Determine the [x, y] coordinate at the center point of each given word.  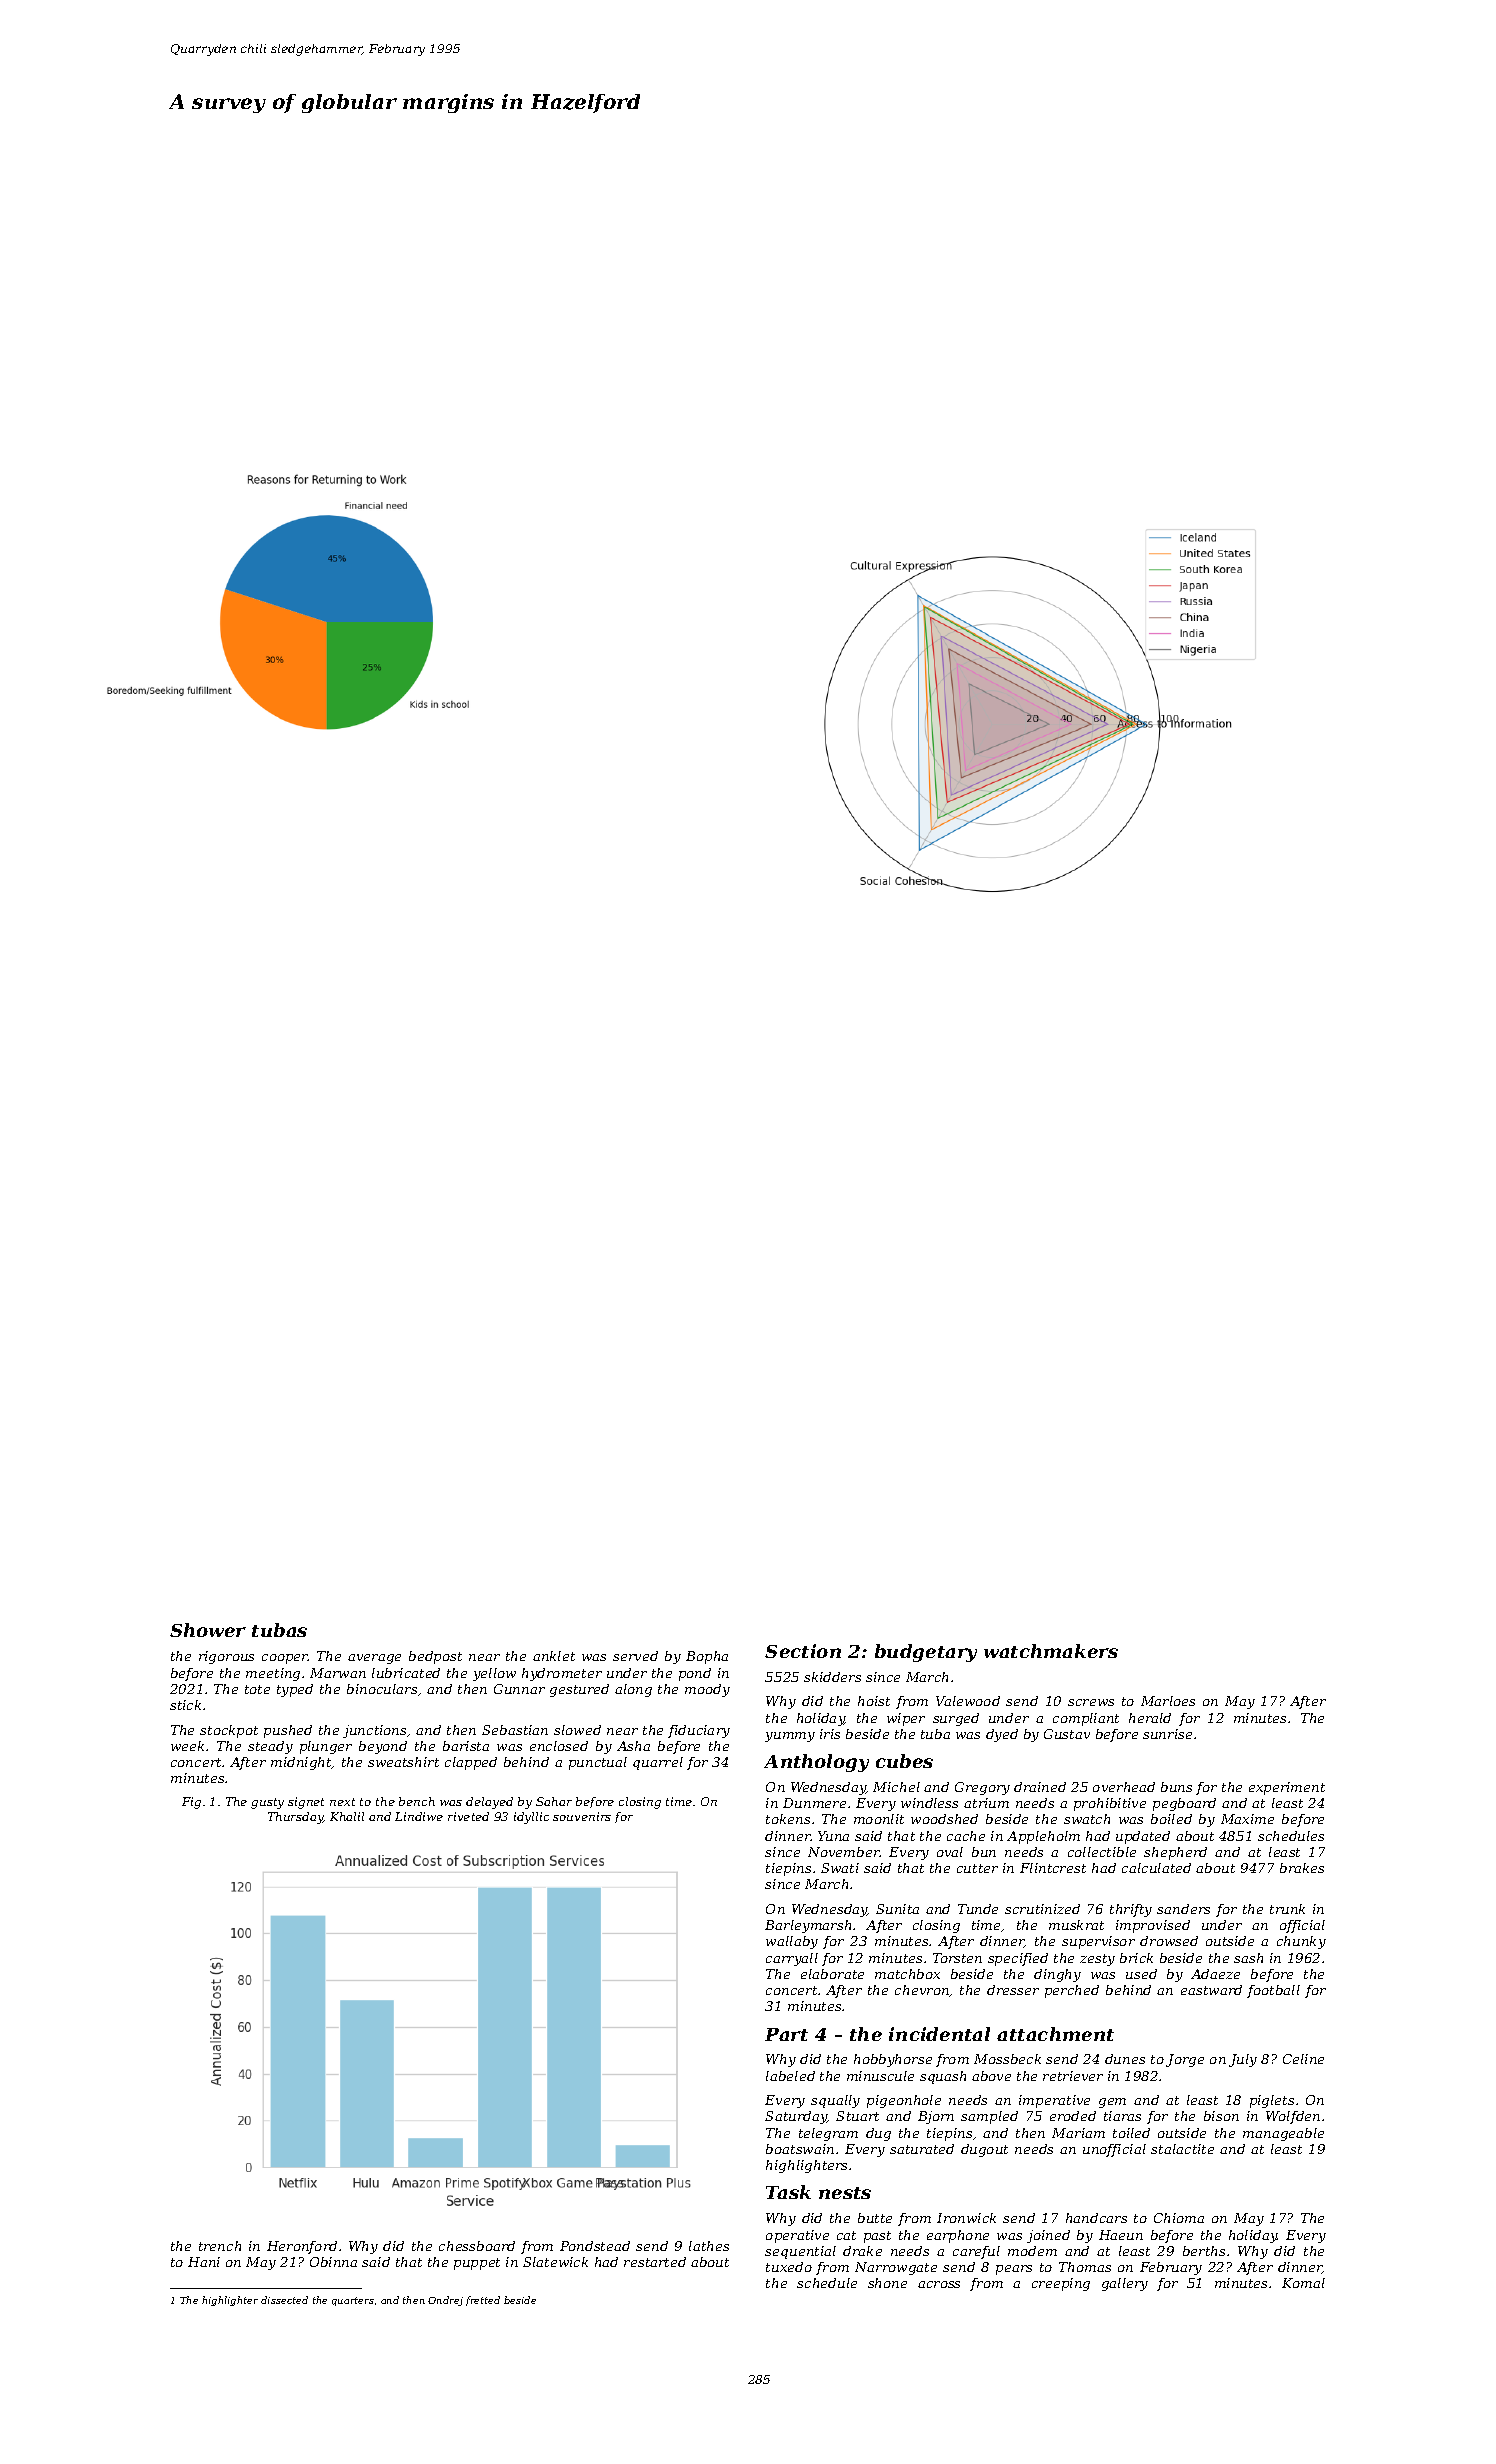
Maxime [1247, 1819]
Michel [896, 1787]
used [1141, 1974]
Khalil [347, 1816]
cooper [285, 1659]
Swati [840, 1868]
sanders [1183, 1909]
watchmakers [1051, 1651]
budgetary [926, 1653]
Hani [204, 2262]
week [187, 1746]
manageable [1283, 2134]
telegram [828, 2134]
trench [220, 2246]
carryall [792, 1959]
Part [786, 2034]
